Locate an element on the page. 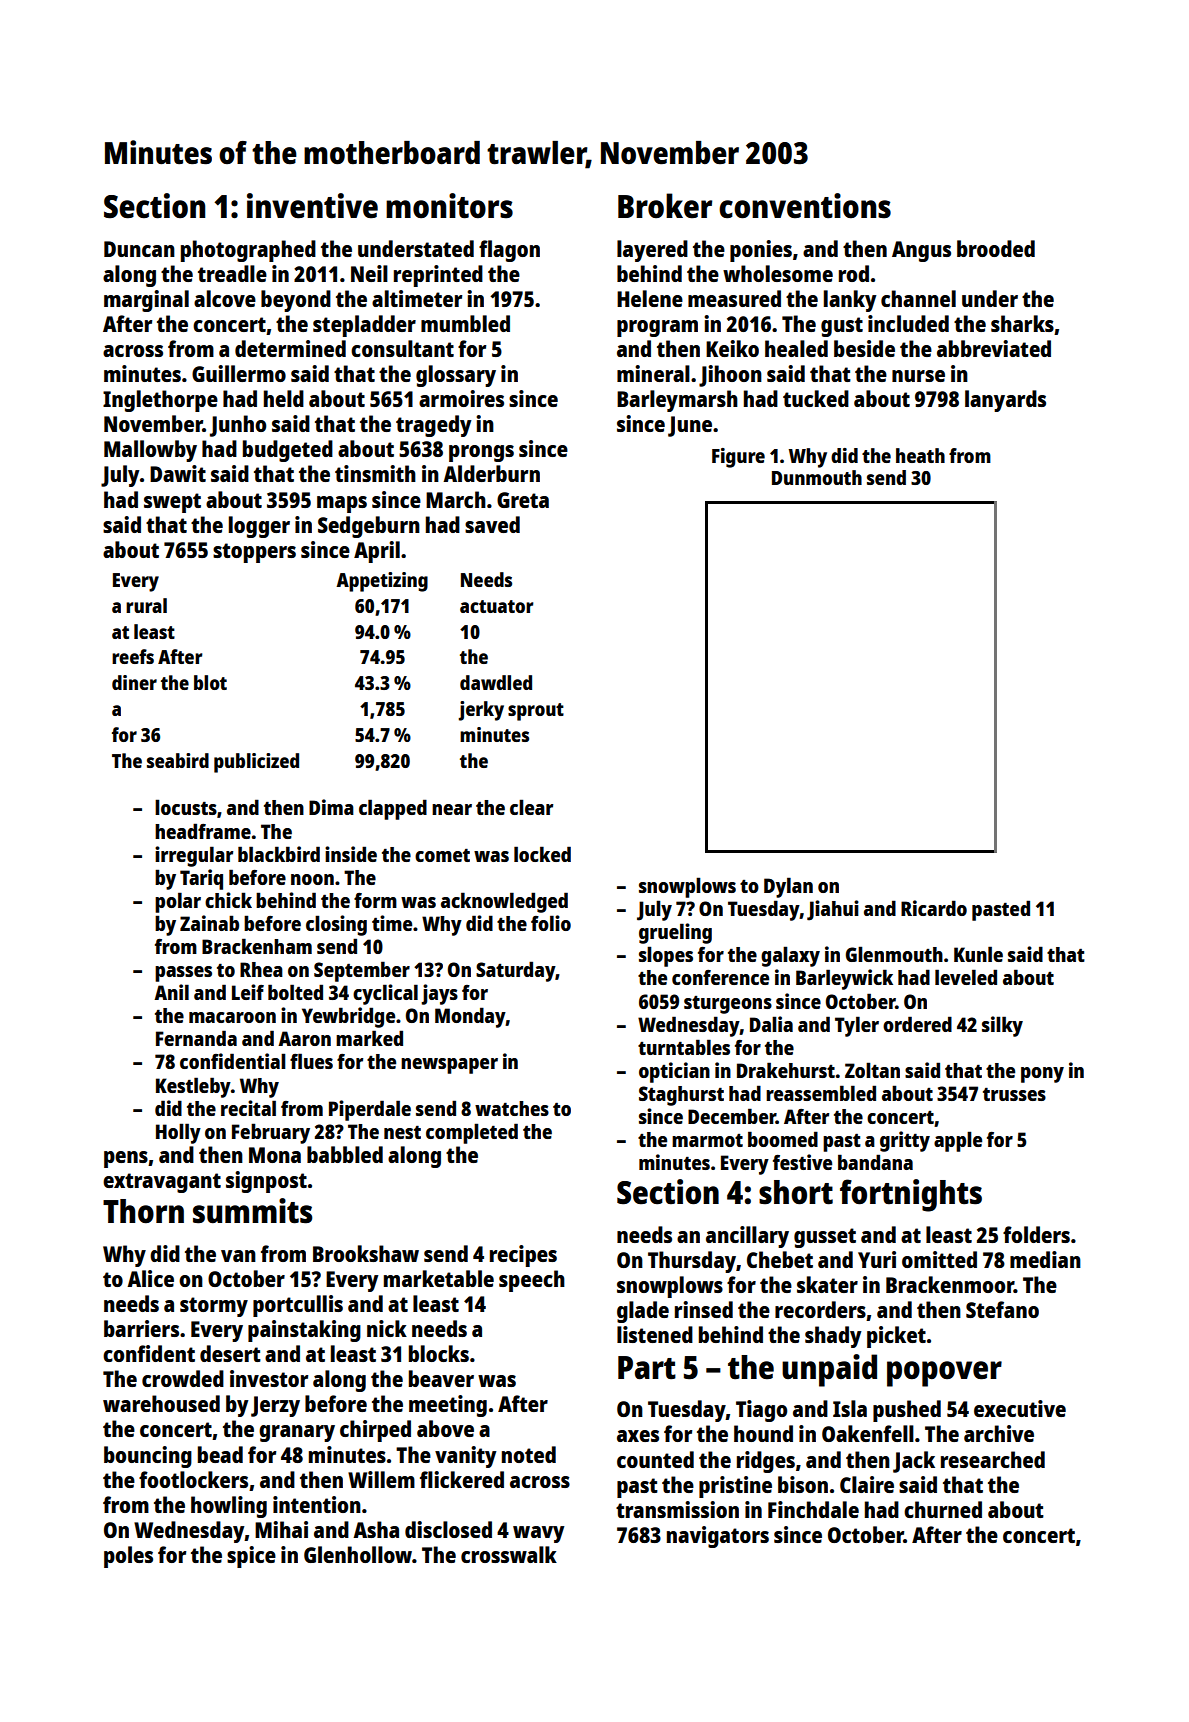 Image resolution: width=1189 pixels, height=1722 pixels. poles is located at coordinates (128, 1557).
